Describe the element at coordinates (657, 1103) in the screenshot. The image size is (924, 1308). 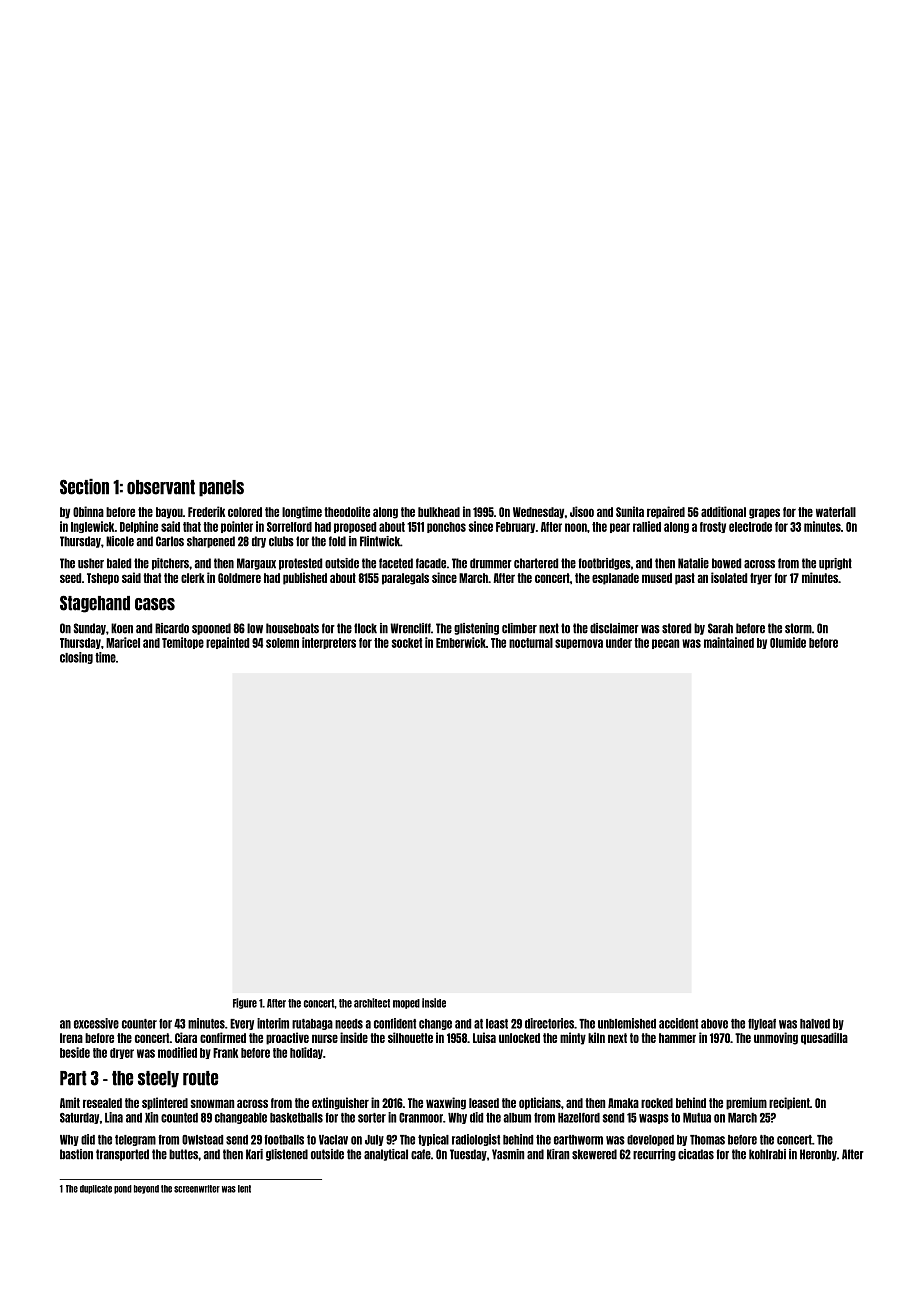
I see `rocked` at that location.
